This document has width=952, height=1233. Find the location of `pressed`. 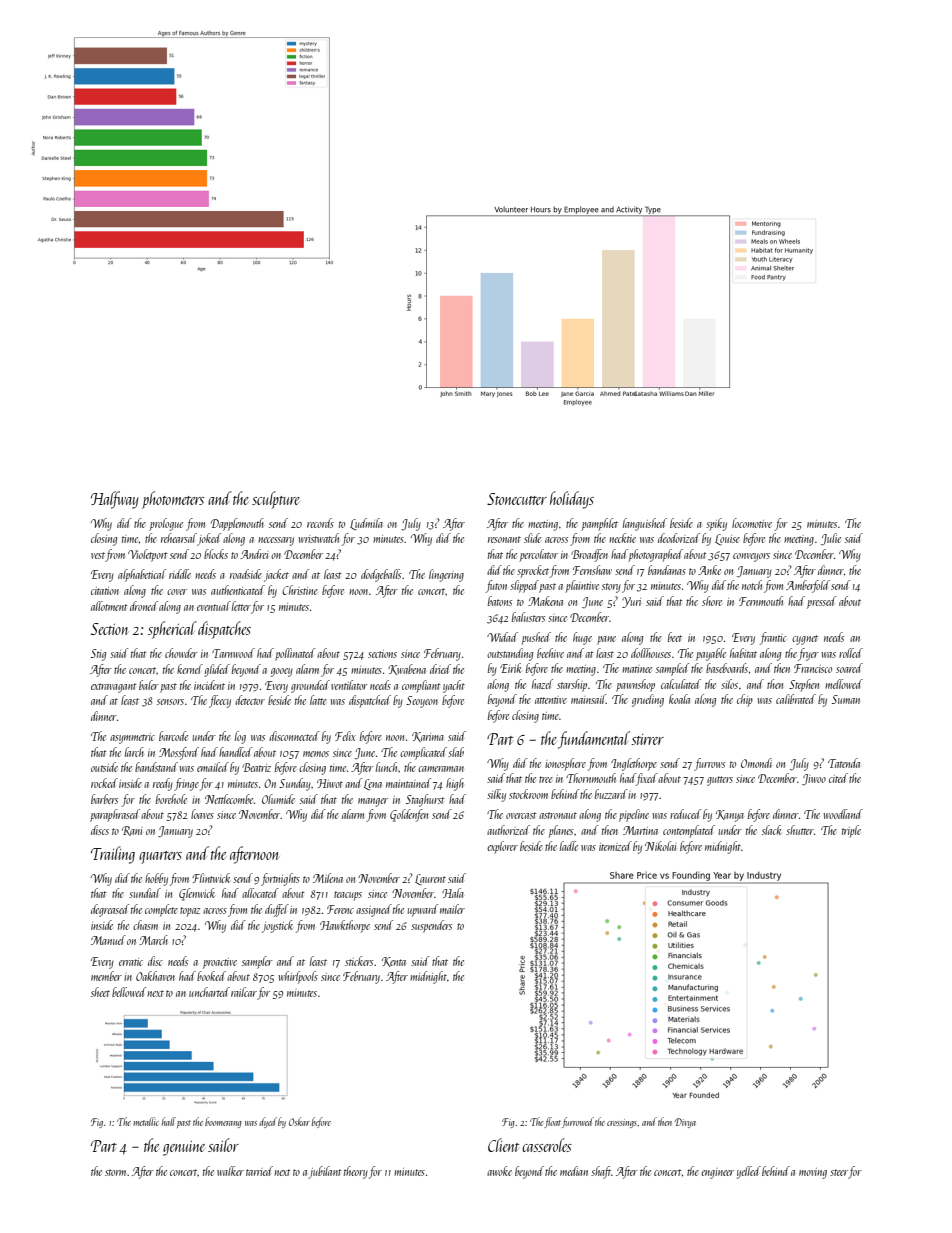

pressed is located at coordinates (821, 602).
